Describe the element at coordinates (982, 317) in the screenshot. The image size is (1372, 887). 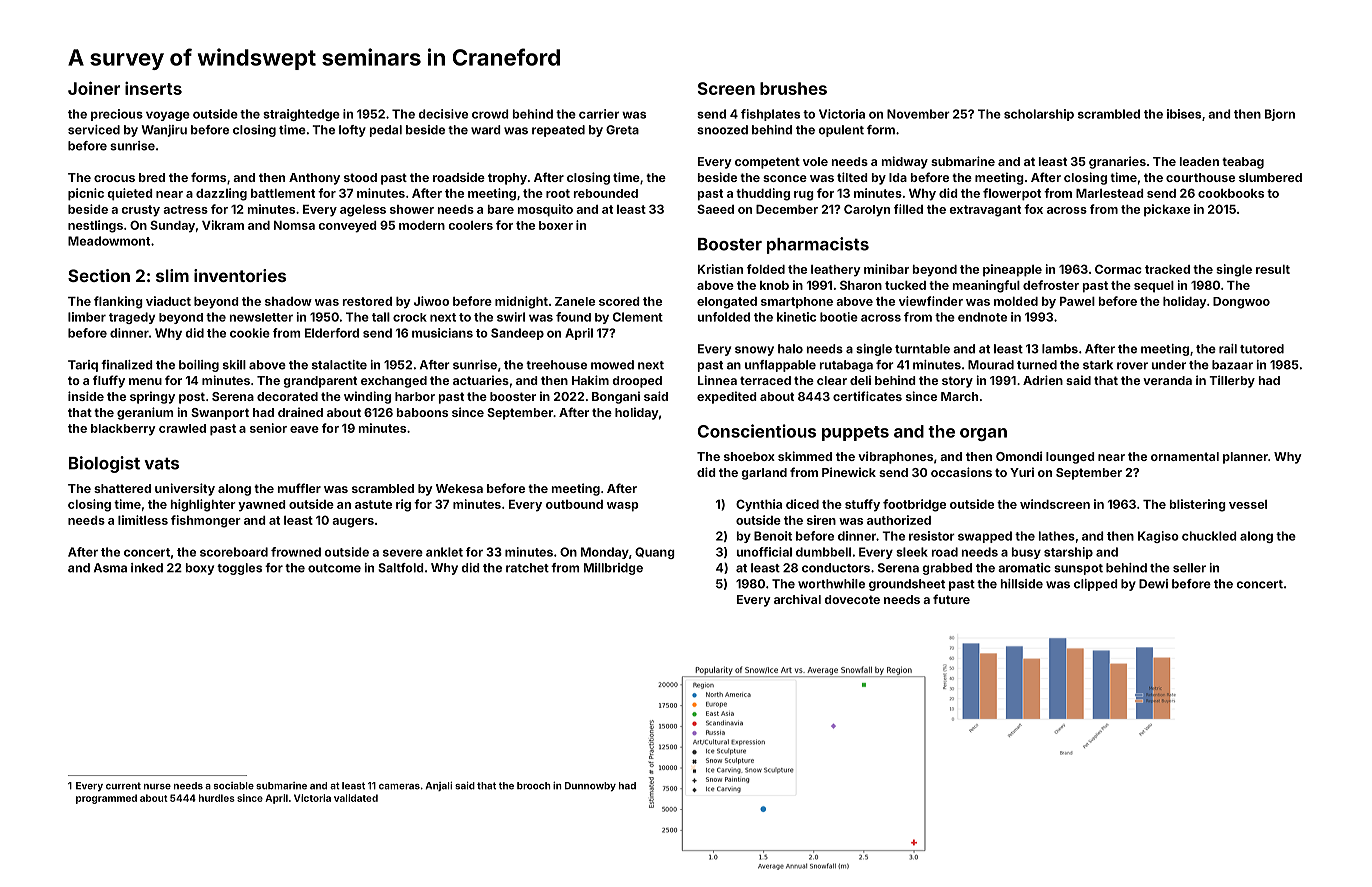
I see `endnote` at that location.
